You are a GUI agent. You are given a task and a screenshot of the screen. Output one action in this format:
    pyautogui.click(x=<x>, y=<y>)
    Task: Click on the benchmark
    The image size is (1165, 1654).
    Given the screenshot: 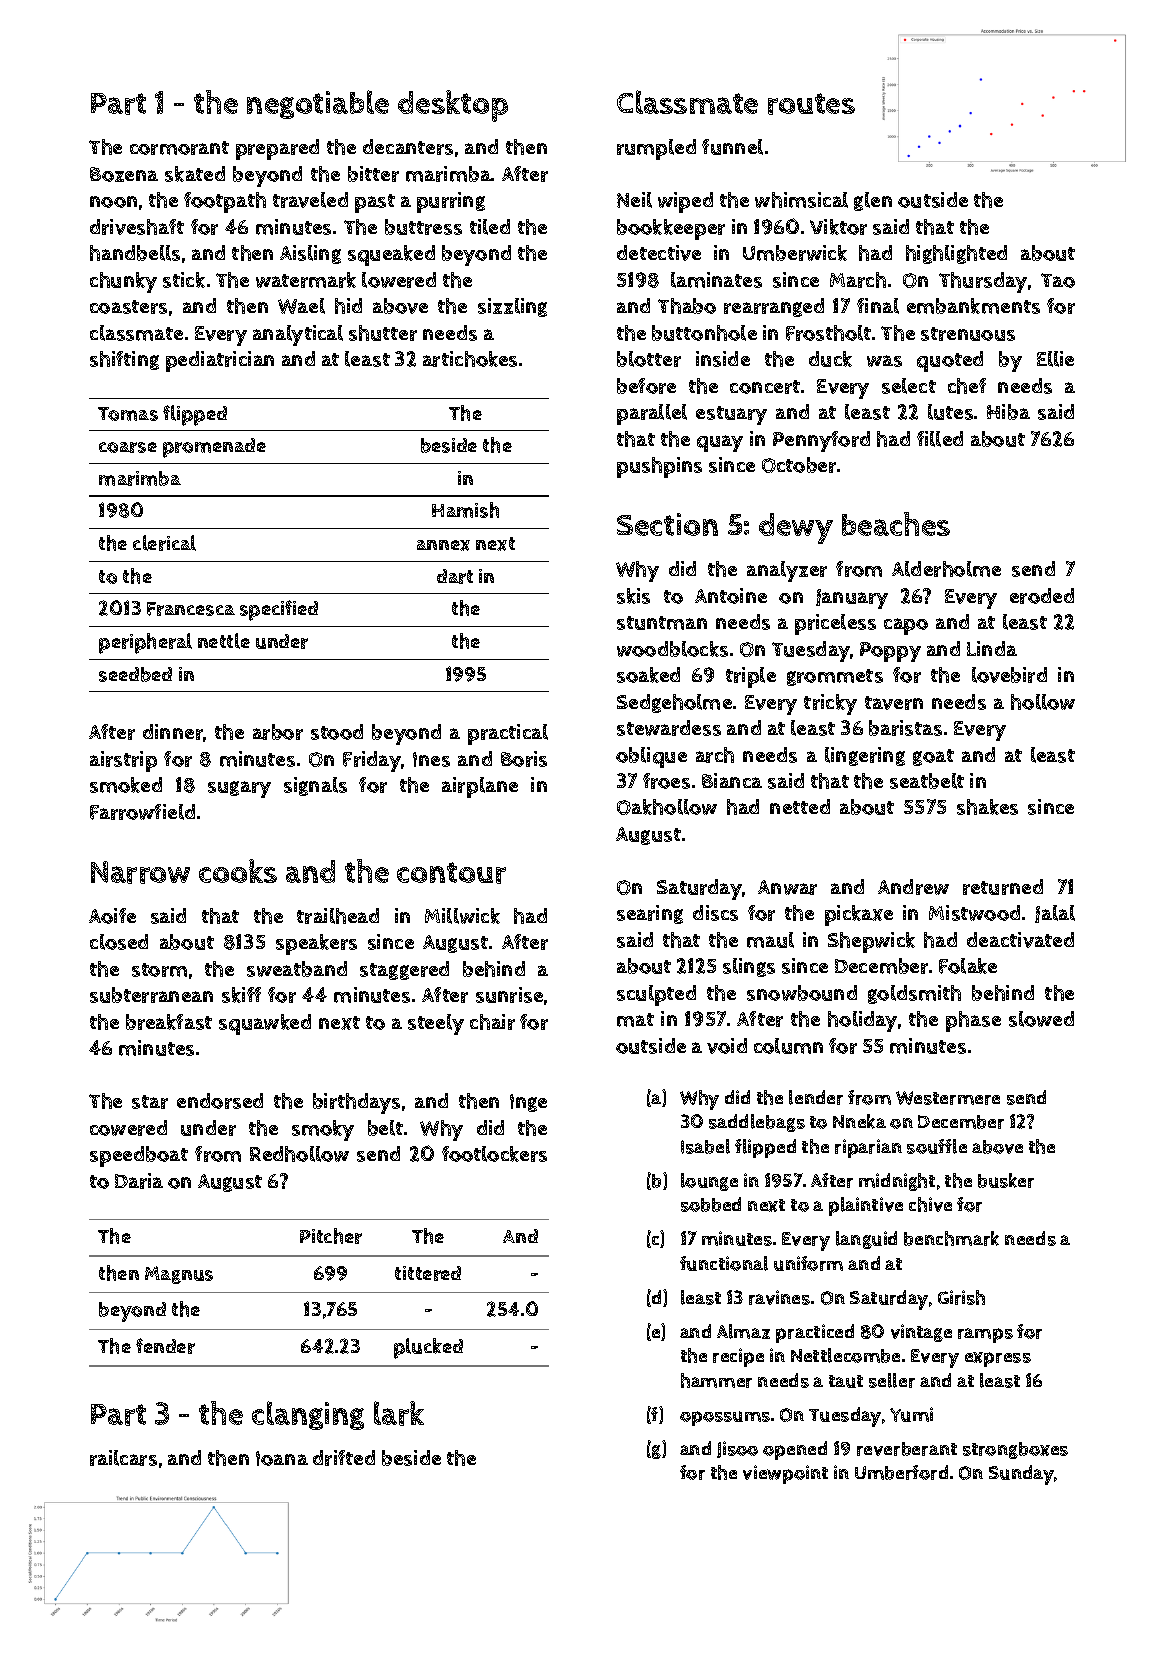 What is the action you would take?
    pyautogui.click(x=951, y=1238)
